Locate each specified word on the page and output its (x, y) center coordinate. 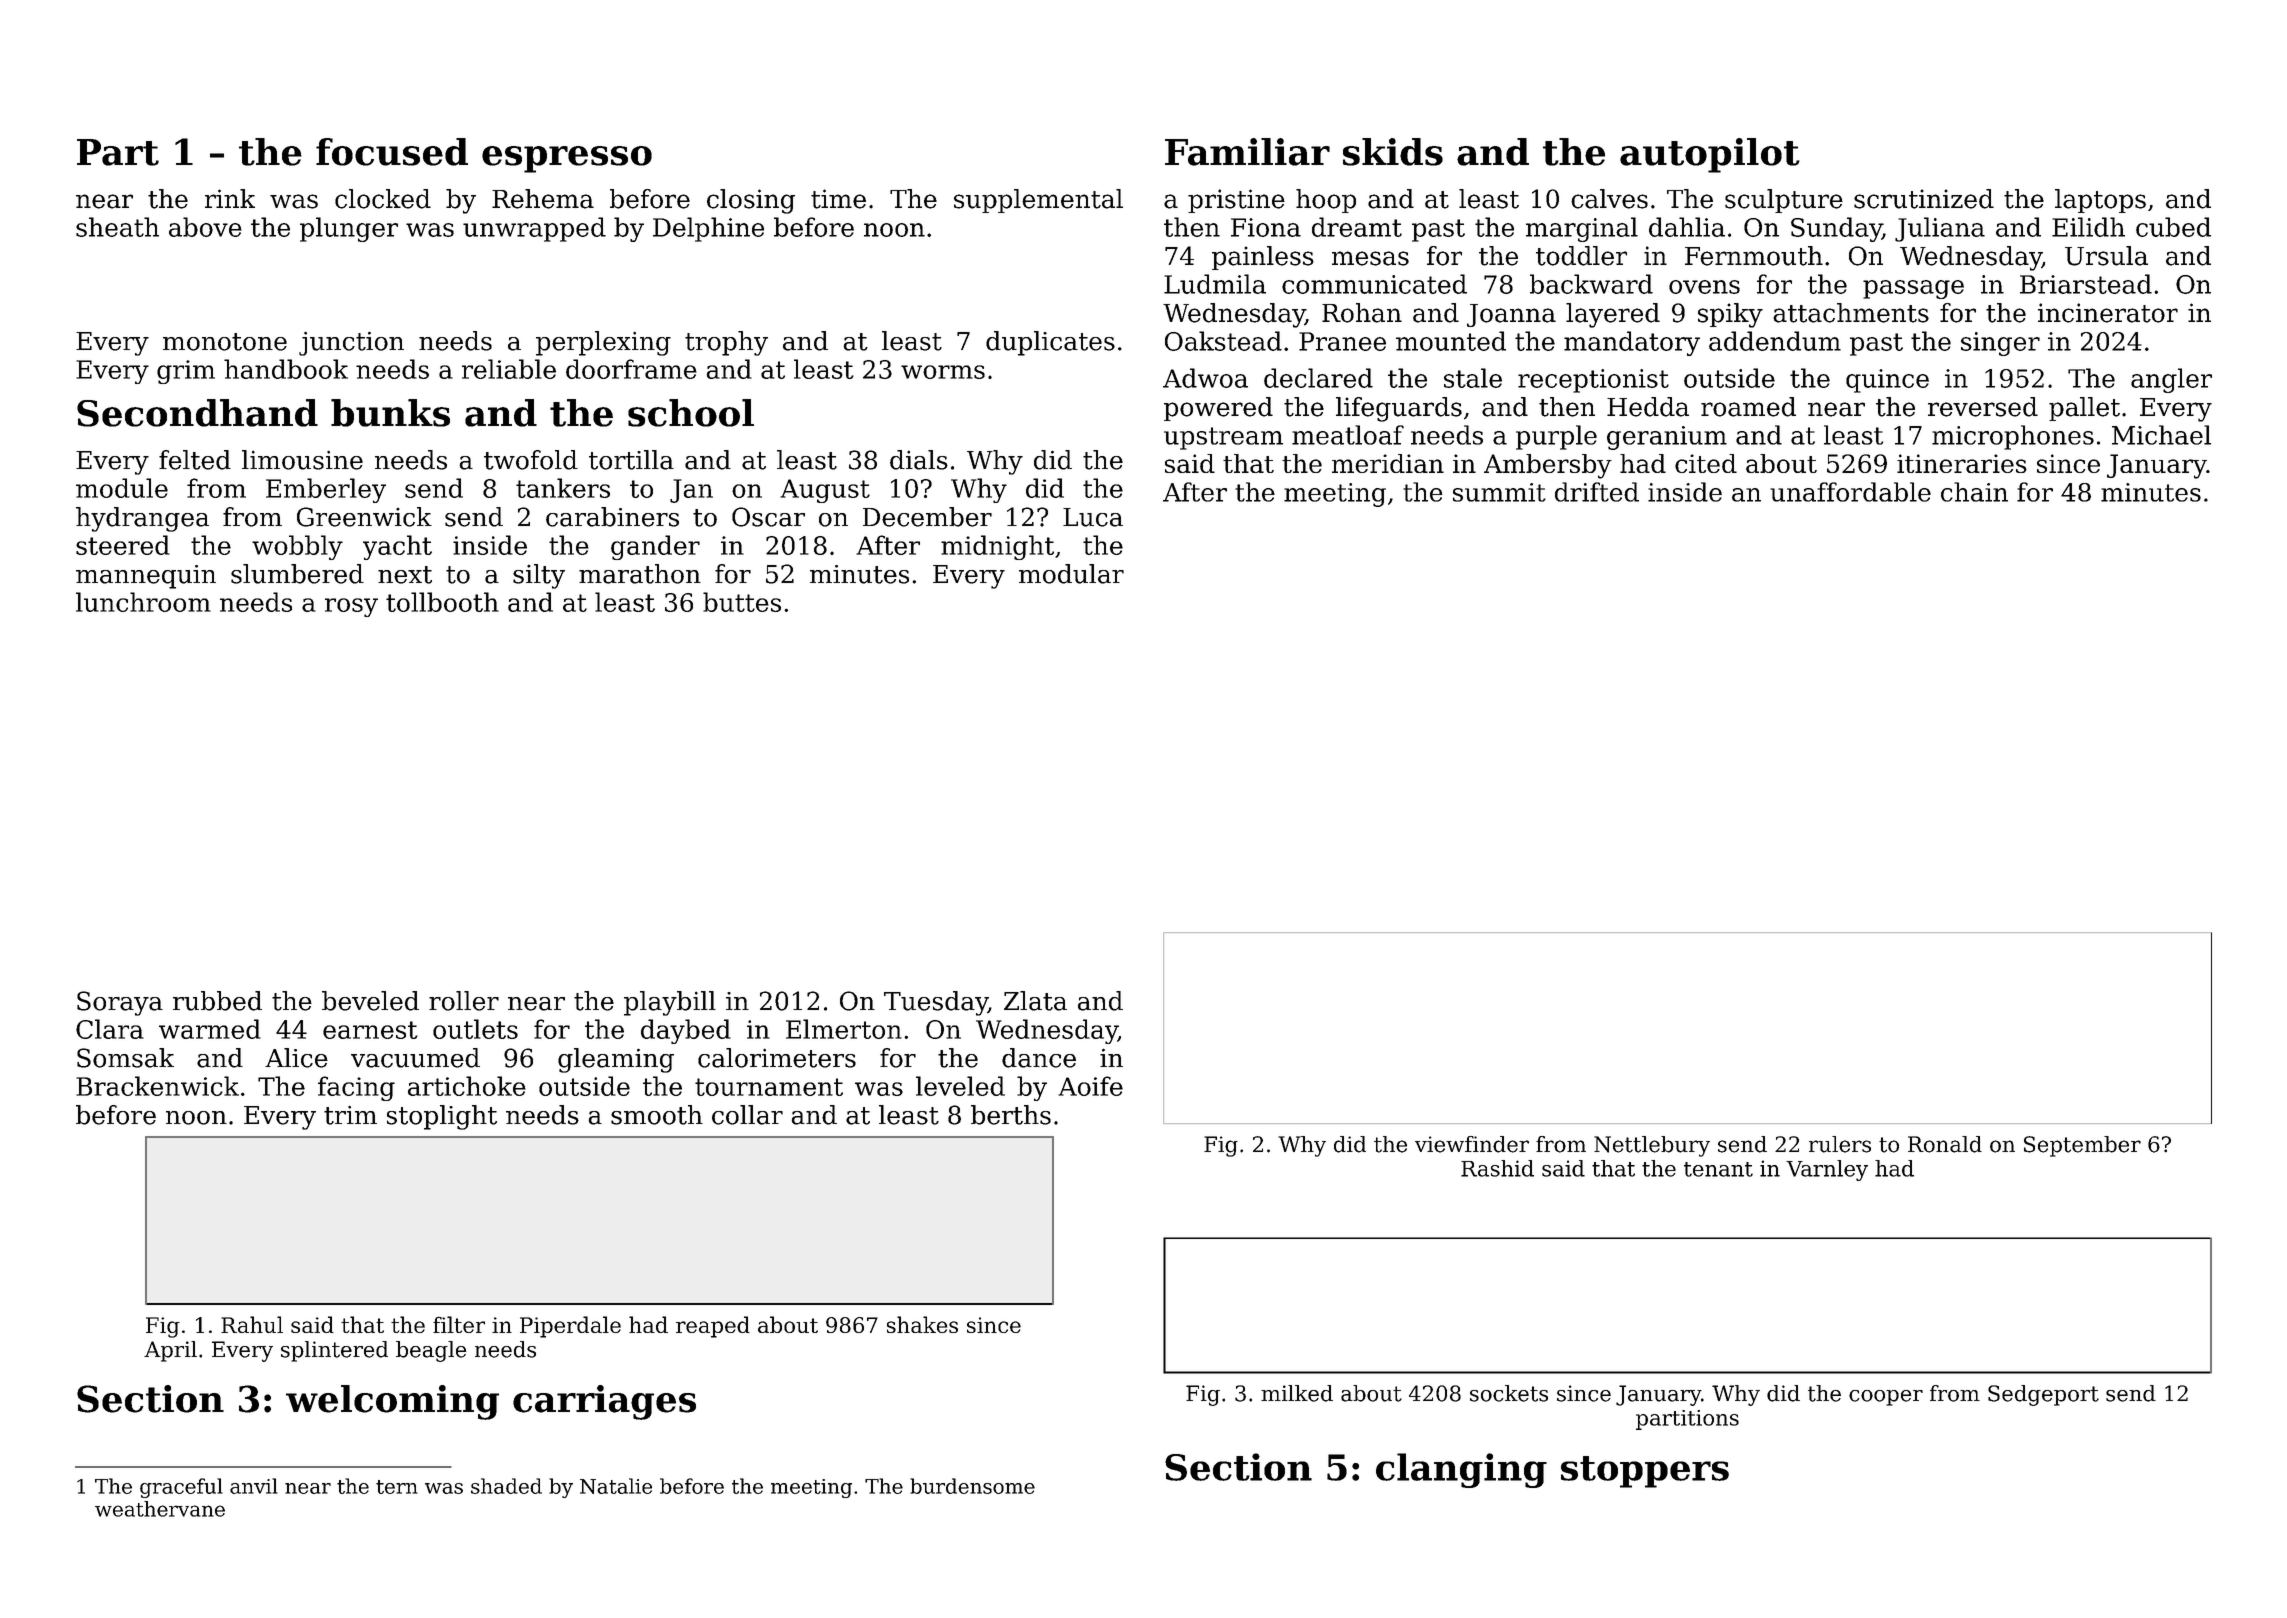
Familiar (1247, 152)
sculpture (1784, 201)
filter (459, 1324)
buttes (742, 602)
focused (392, 152)
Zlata (1035, 1001)
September (2082, 1146)
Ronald (1945, 1144)
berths (1011, 1115)
